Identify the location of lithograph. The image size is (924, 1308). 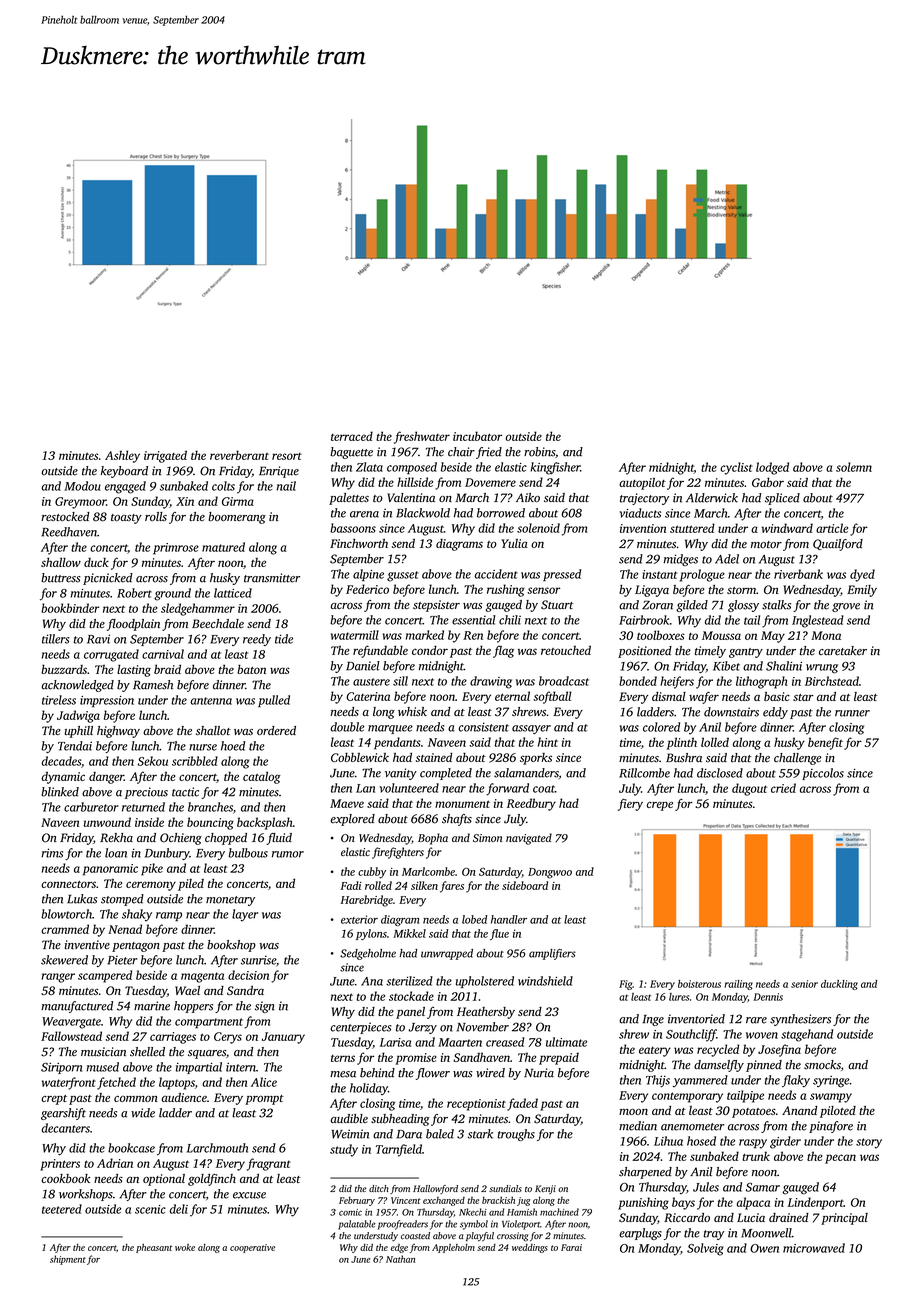
(762, 682).
